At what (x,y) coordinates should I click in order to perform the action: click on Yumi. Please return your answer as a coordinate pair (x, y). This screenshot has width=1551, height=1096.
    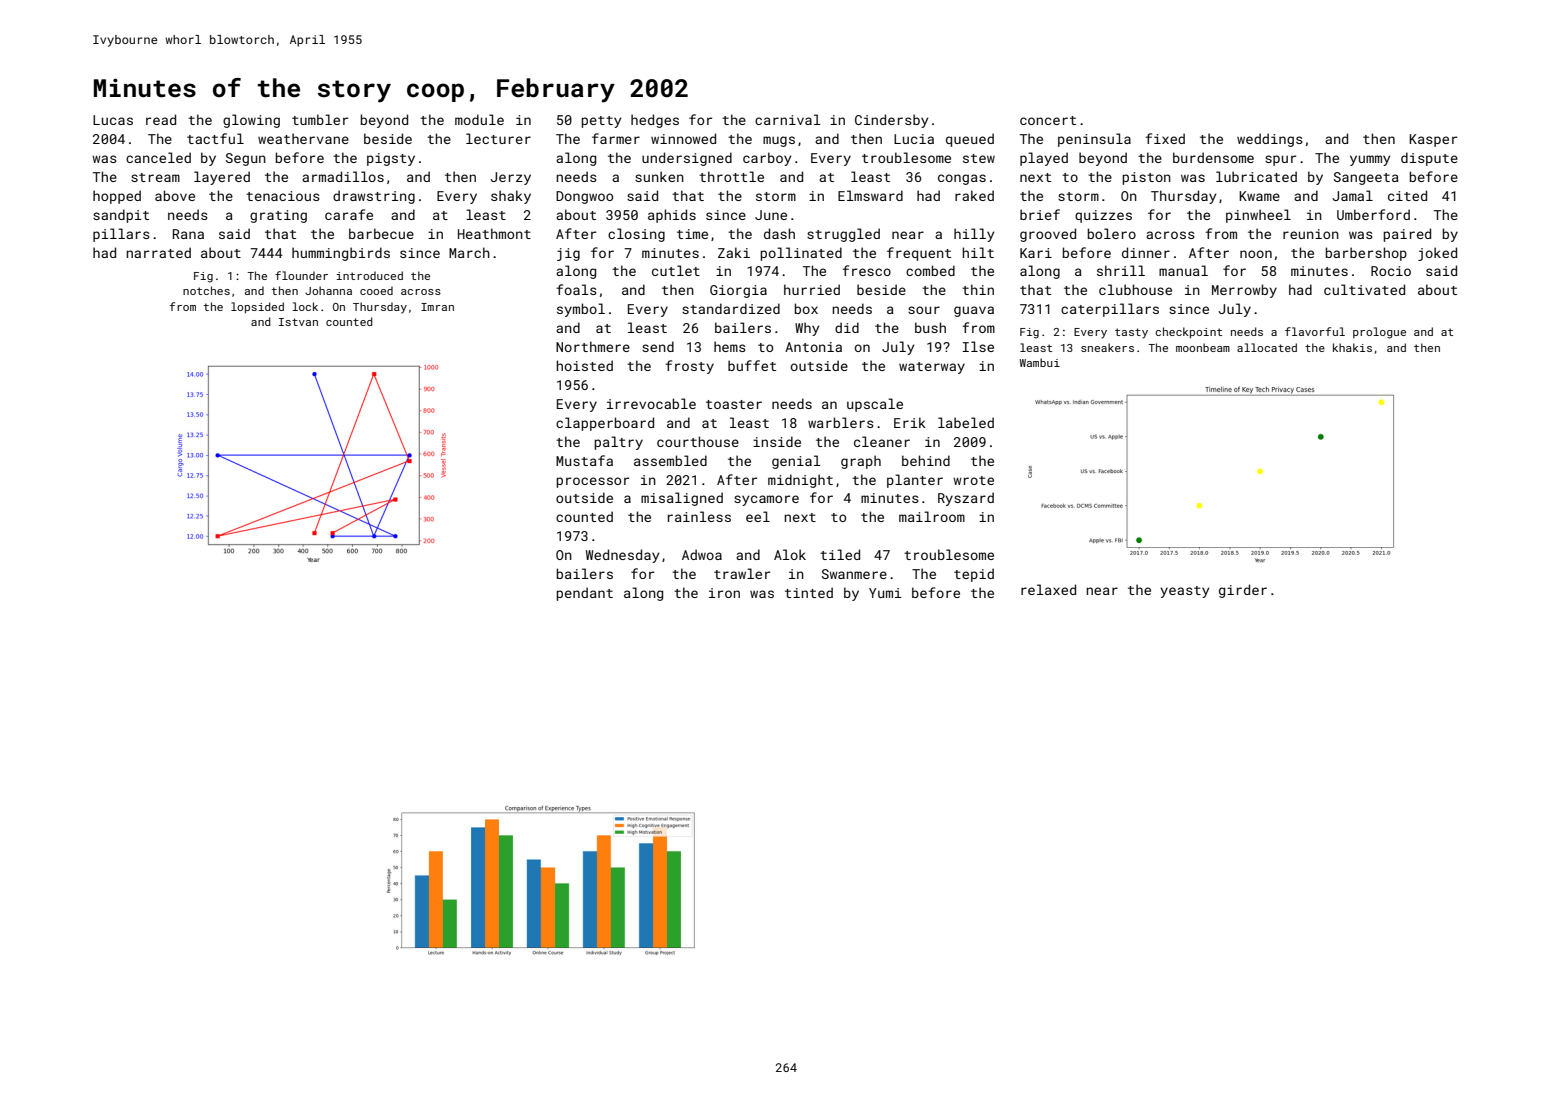
    Looking at the image, I should click on (885, 593).
